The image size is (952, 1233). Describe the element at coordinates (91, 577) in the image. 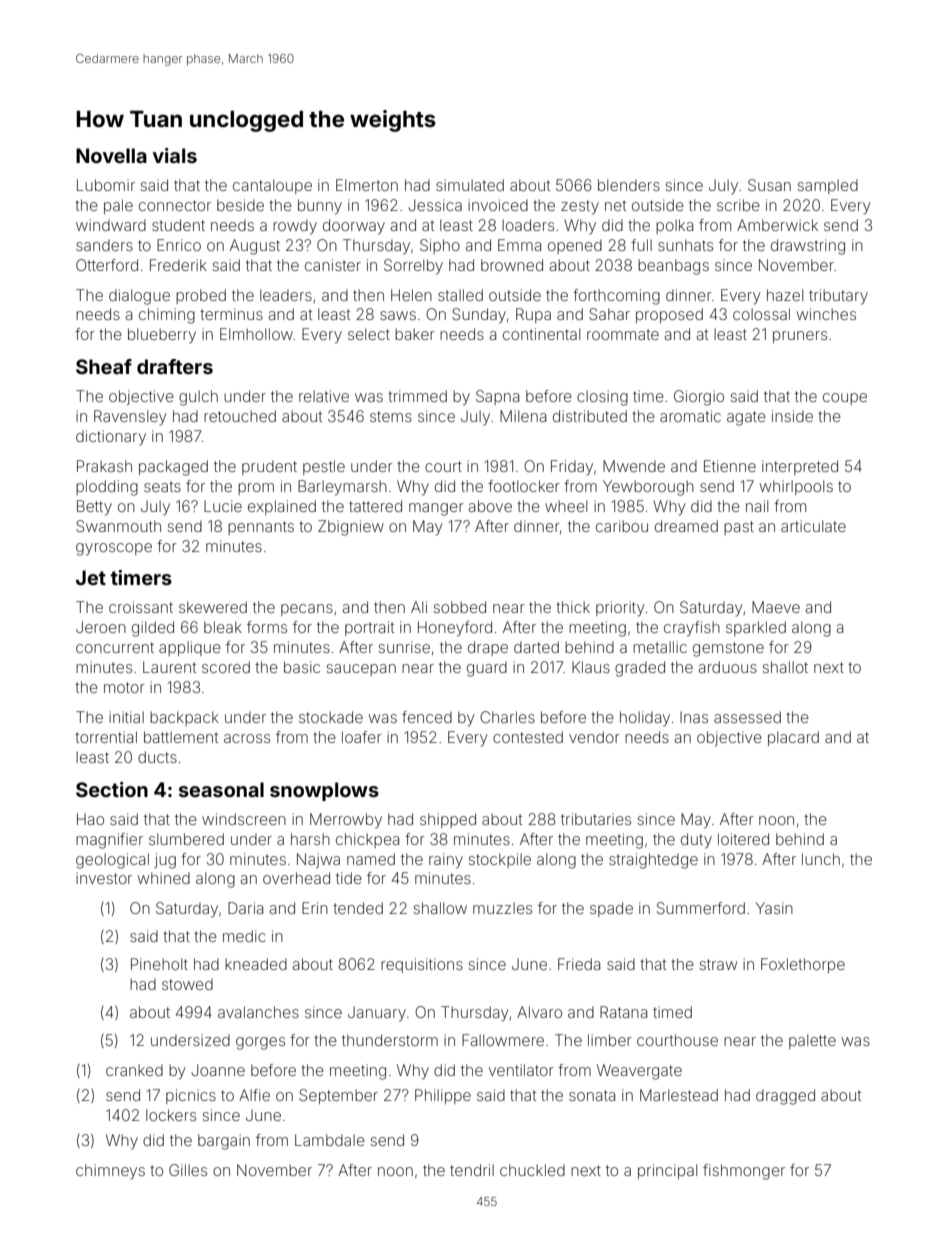

I see `Jet` at that location.
